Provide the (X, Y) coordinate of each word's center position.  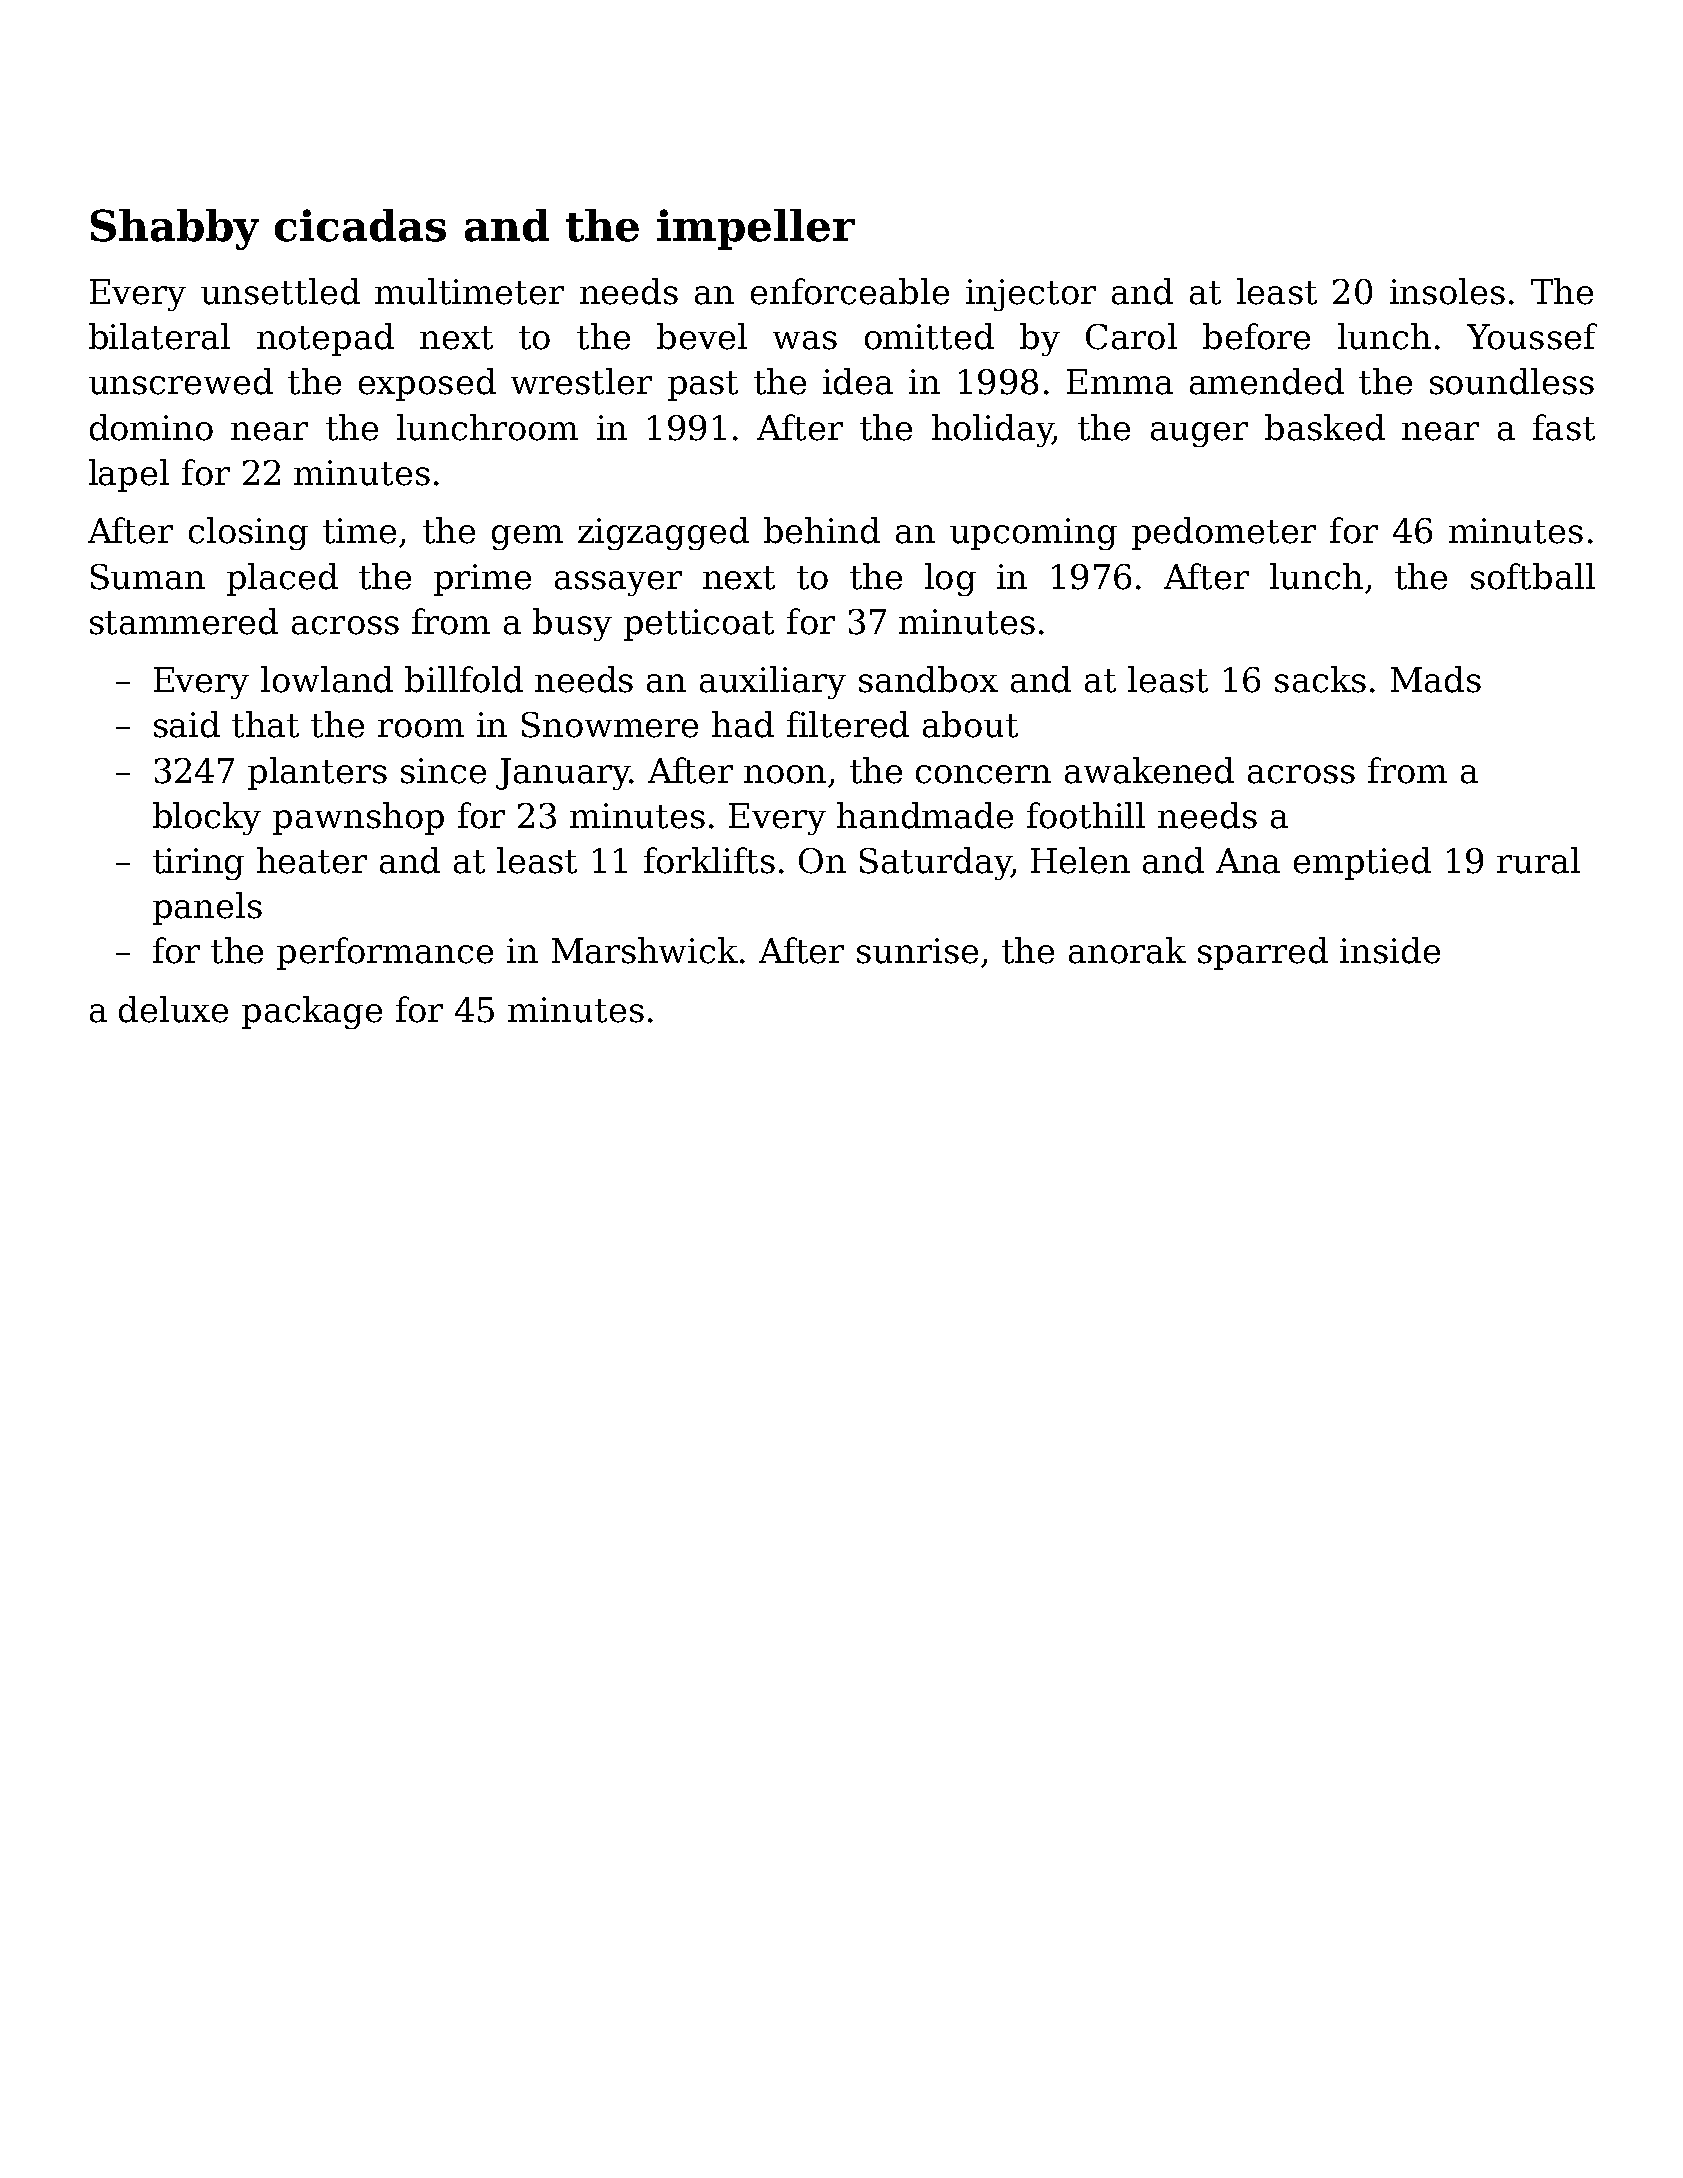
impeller (756, 229)
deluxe (173, 1009)
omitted (929, 336)
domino (151, 427)
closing (248, 533)
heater (312, 860)
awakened (1149, 770)
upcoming (1033, 534)
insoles (1447, 291)
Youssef (1532, 336)
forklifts (709, 860)
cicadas (360, 225)
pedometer (1224, 533)
